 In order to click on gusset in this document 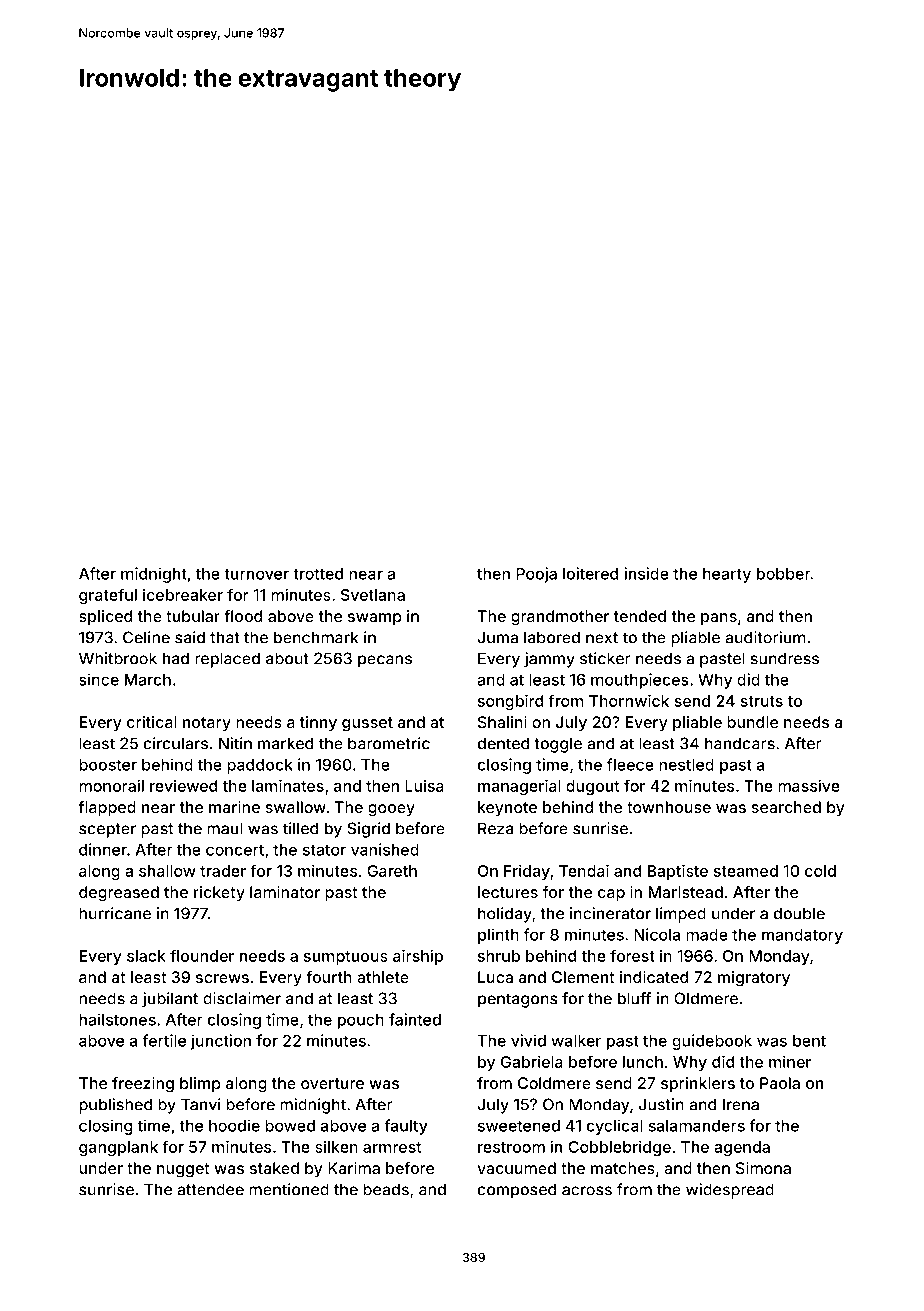, I will do `click(367, 724)`.
